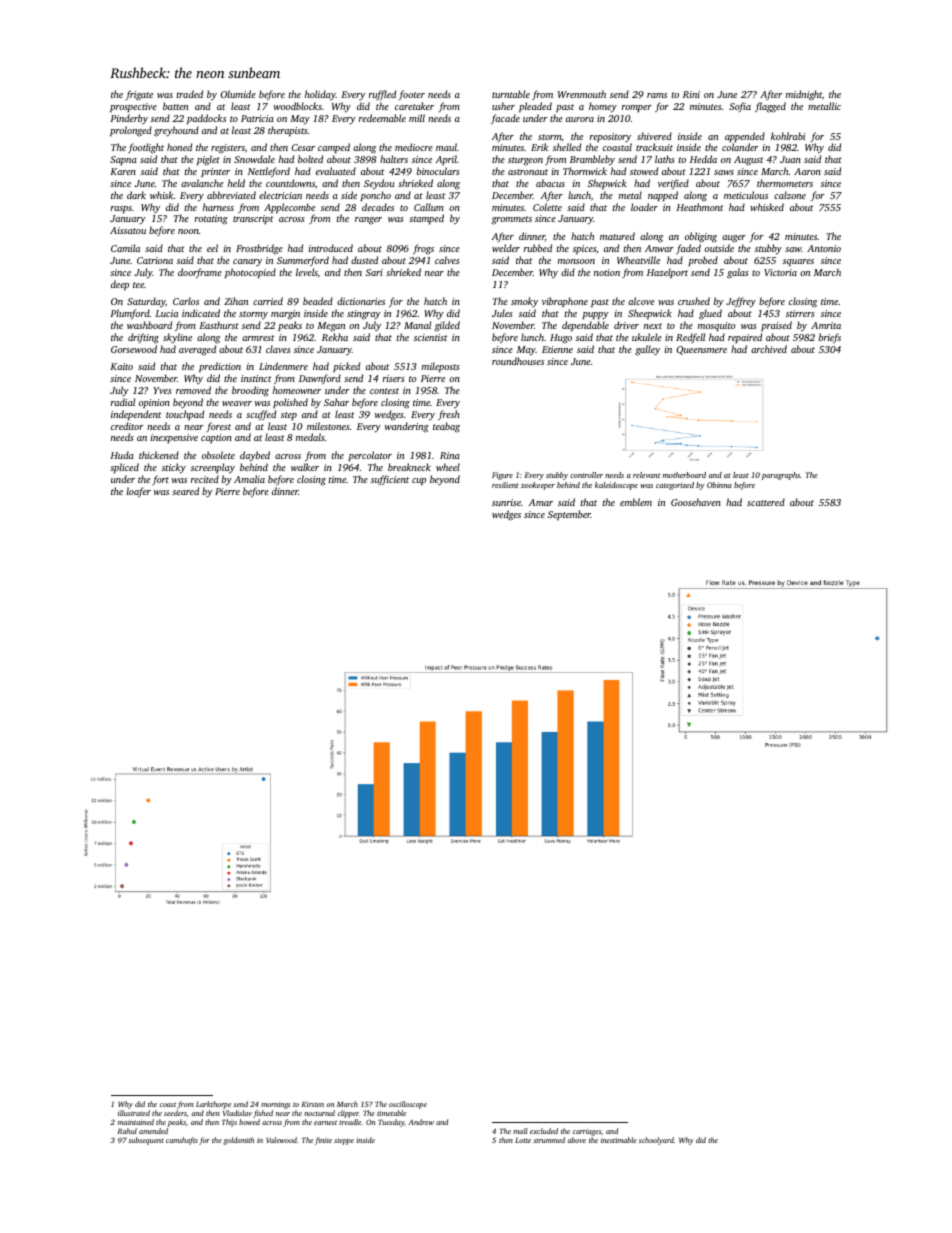 Image resolution: width=952 pixels, height=1233 pixels. What do you see at coordinates (139, 95) in the document?
I see `frigate` at bounding box center [139, 95].
